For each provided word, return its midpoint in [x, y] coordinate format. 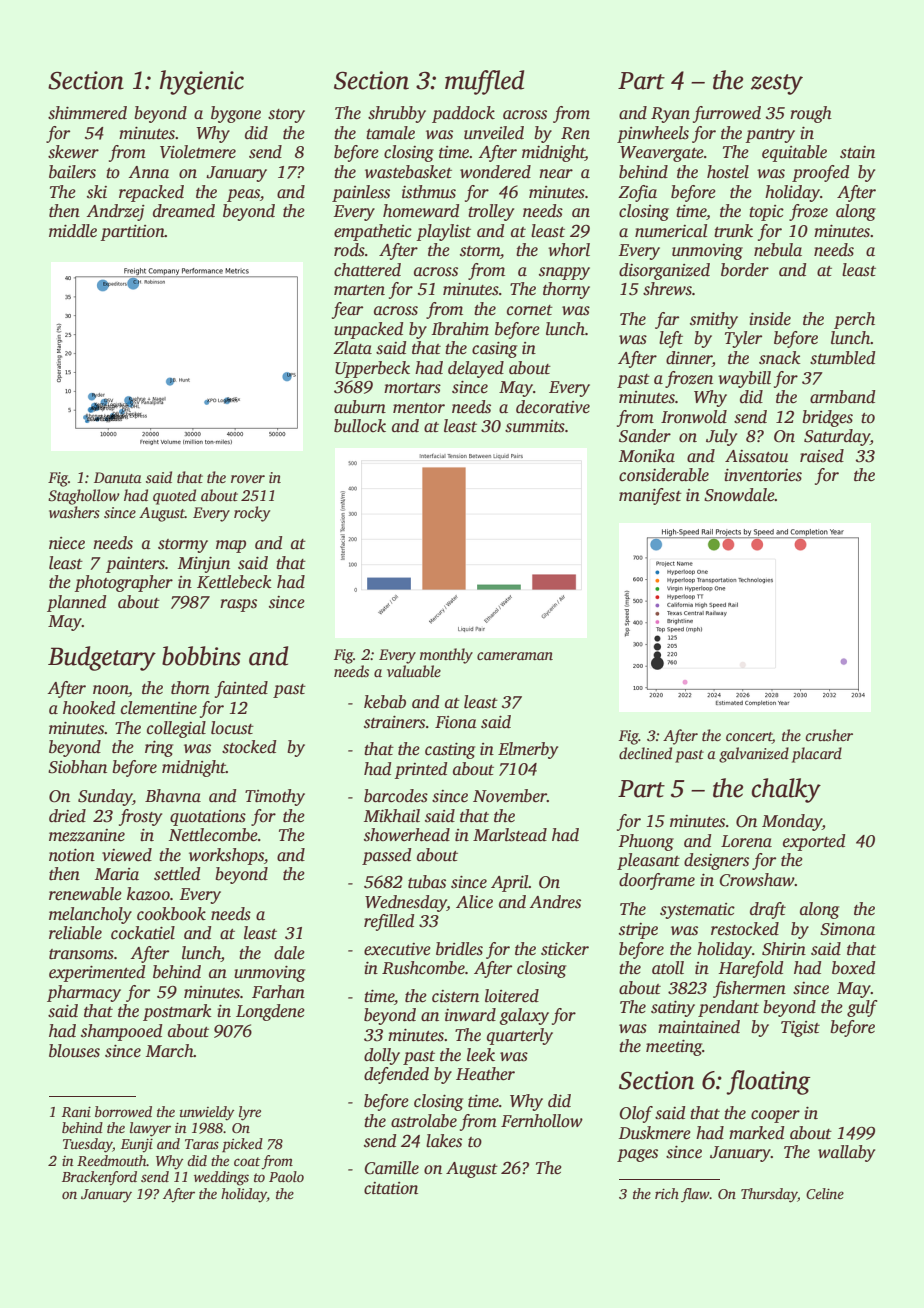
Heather [485, 1074]
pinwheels [653, 134]
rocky [252, 514]
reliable [75, 933]
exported [814, 842]
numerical [671, 231]
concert [749, 738]
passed [386, 856]
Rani [76, 1111]
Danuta [118, 477]
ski [97, 192]
